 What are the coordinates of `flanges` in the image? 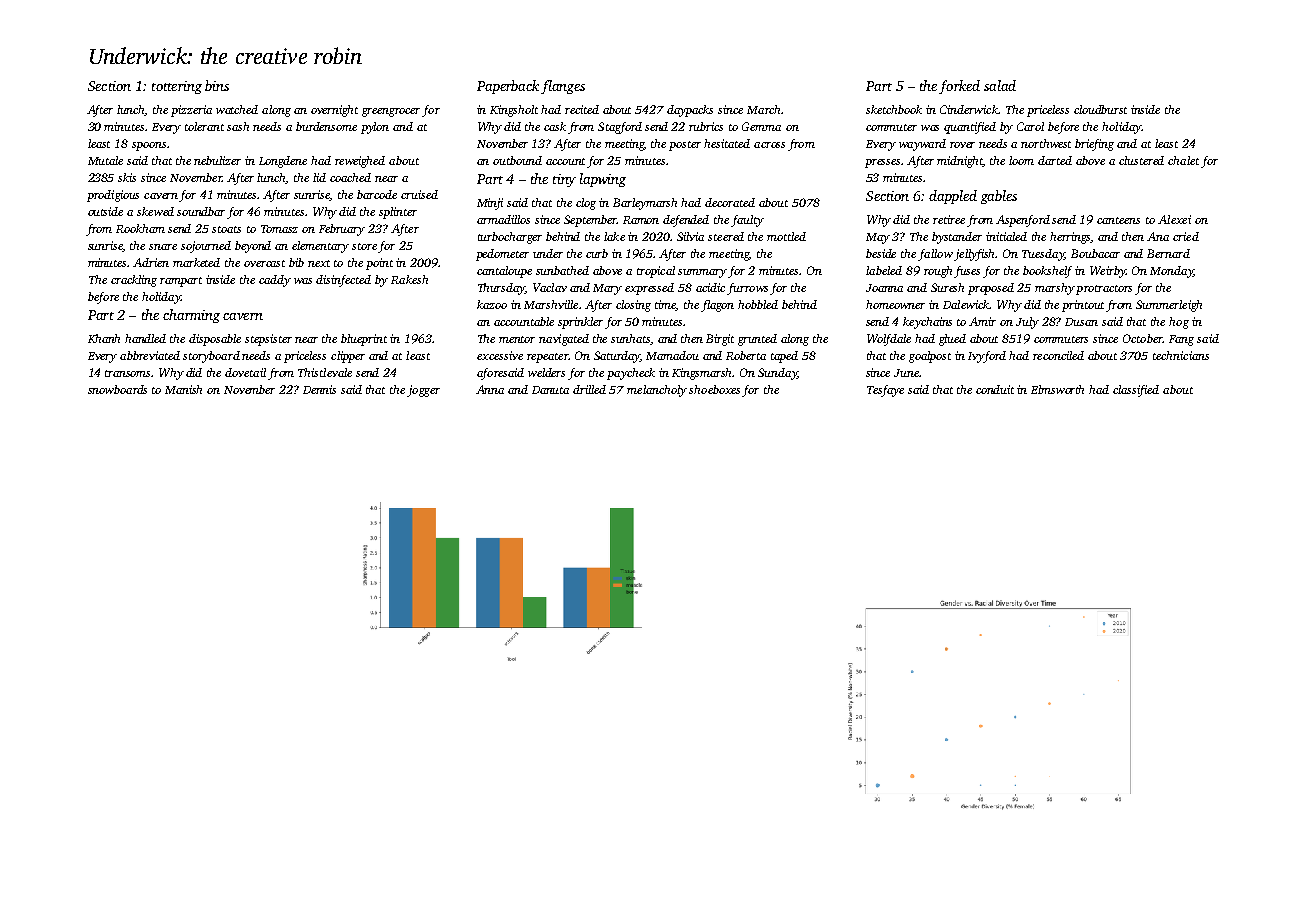 It's located at (563, 87).
